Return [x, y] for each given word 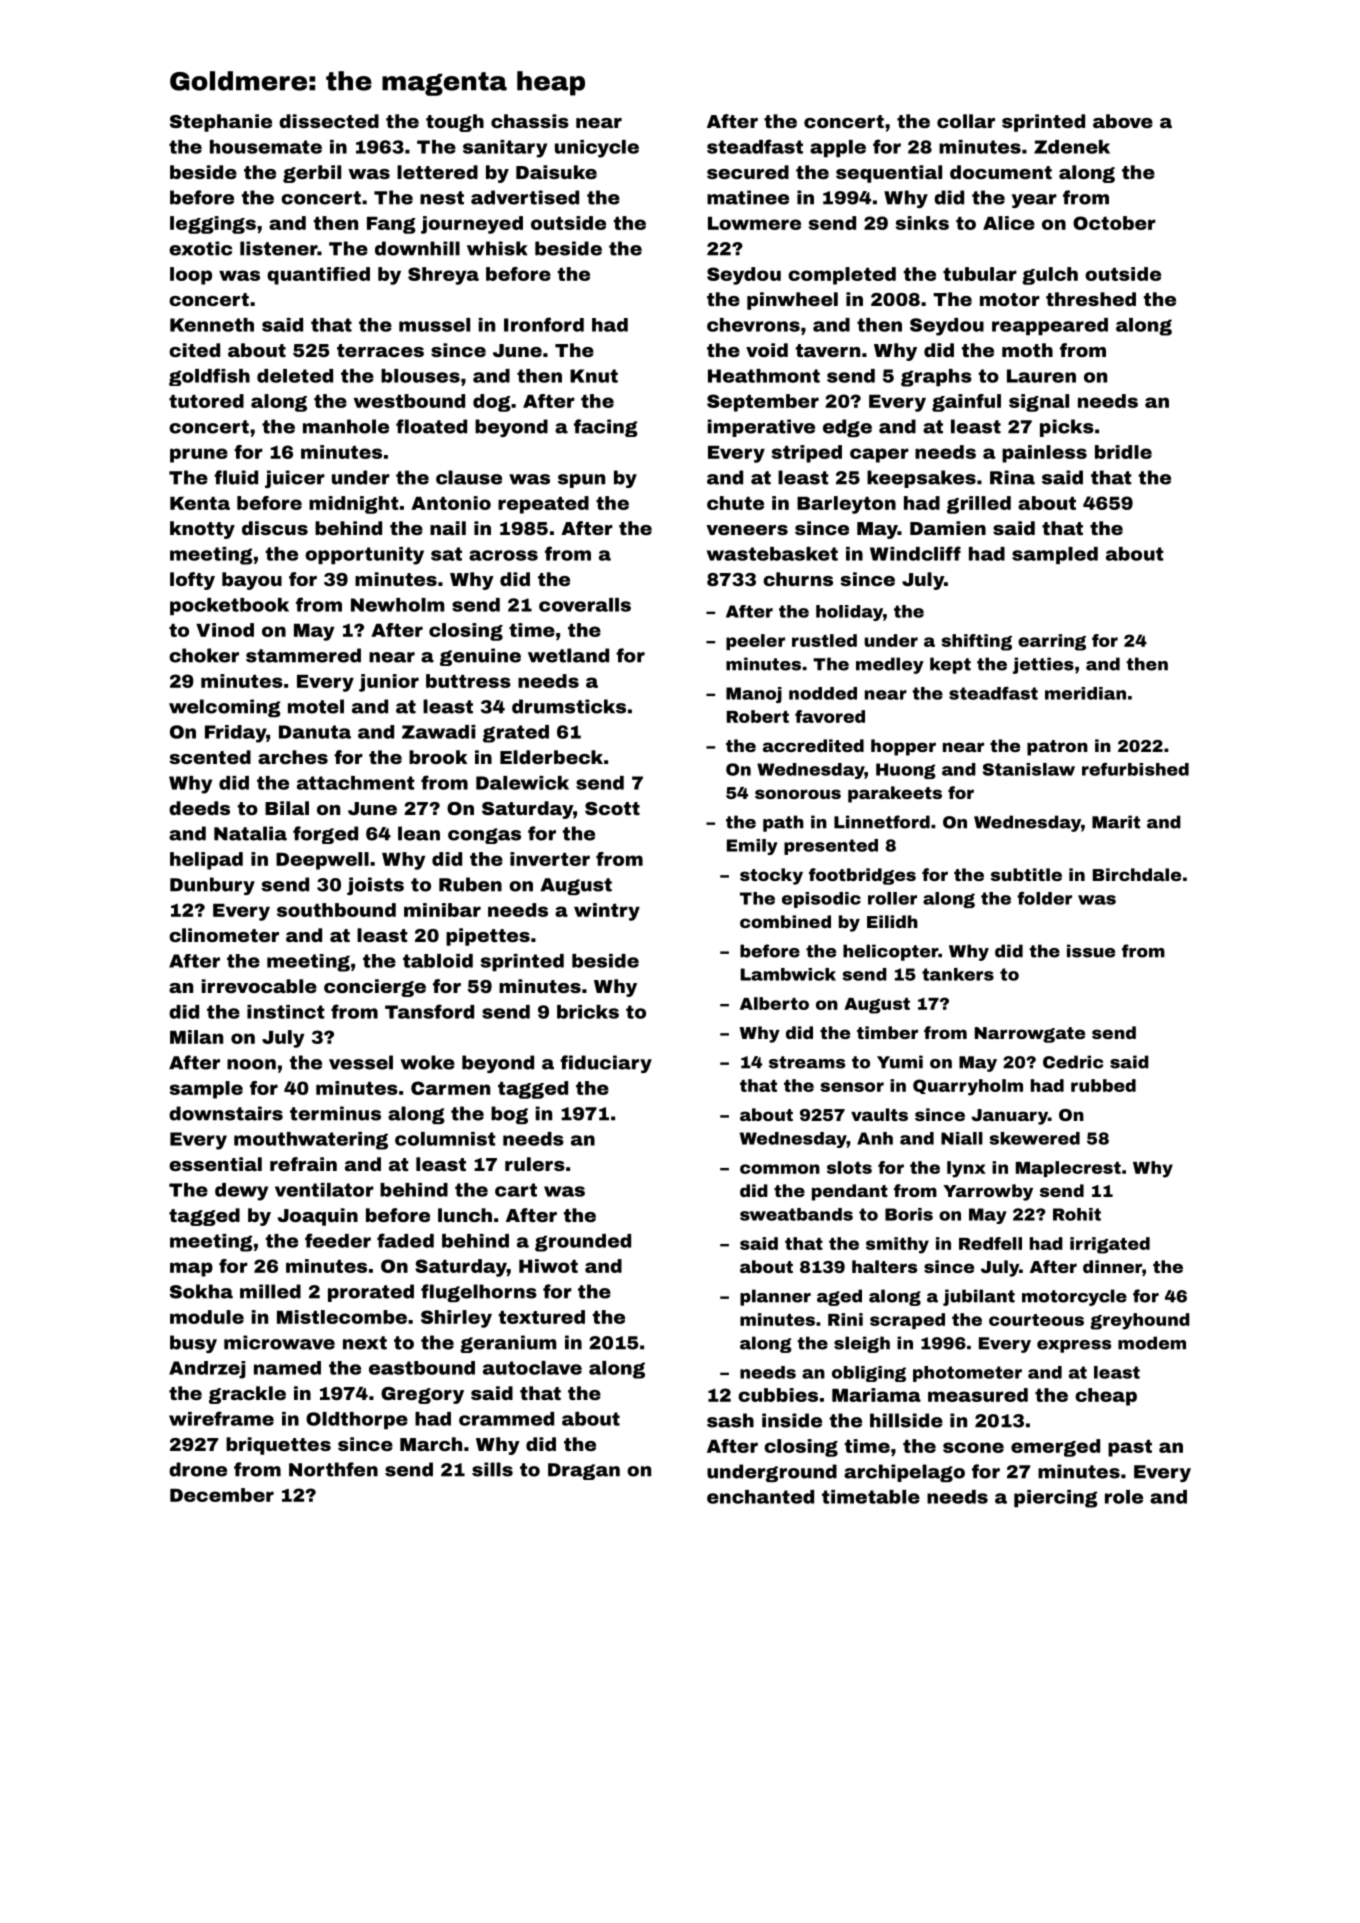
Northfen [333, 1469]
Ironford [544, 324]
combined [785, 921]
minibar [442, 910]
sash [730, 1420]
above [1123, 121]
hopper [903, 747]
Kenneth [212, 325]
